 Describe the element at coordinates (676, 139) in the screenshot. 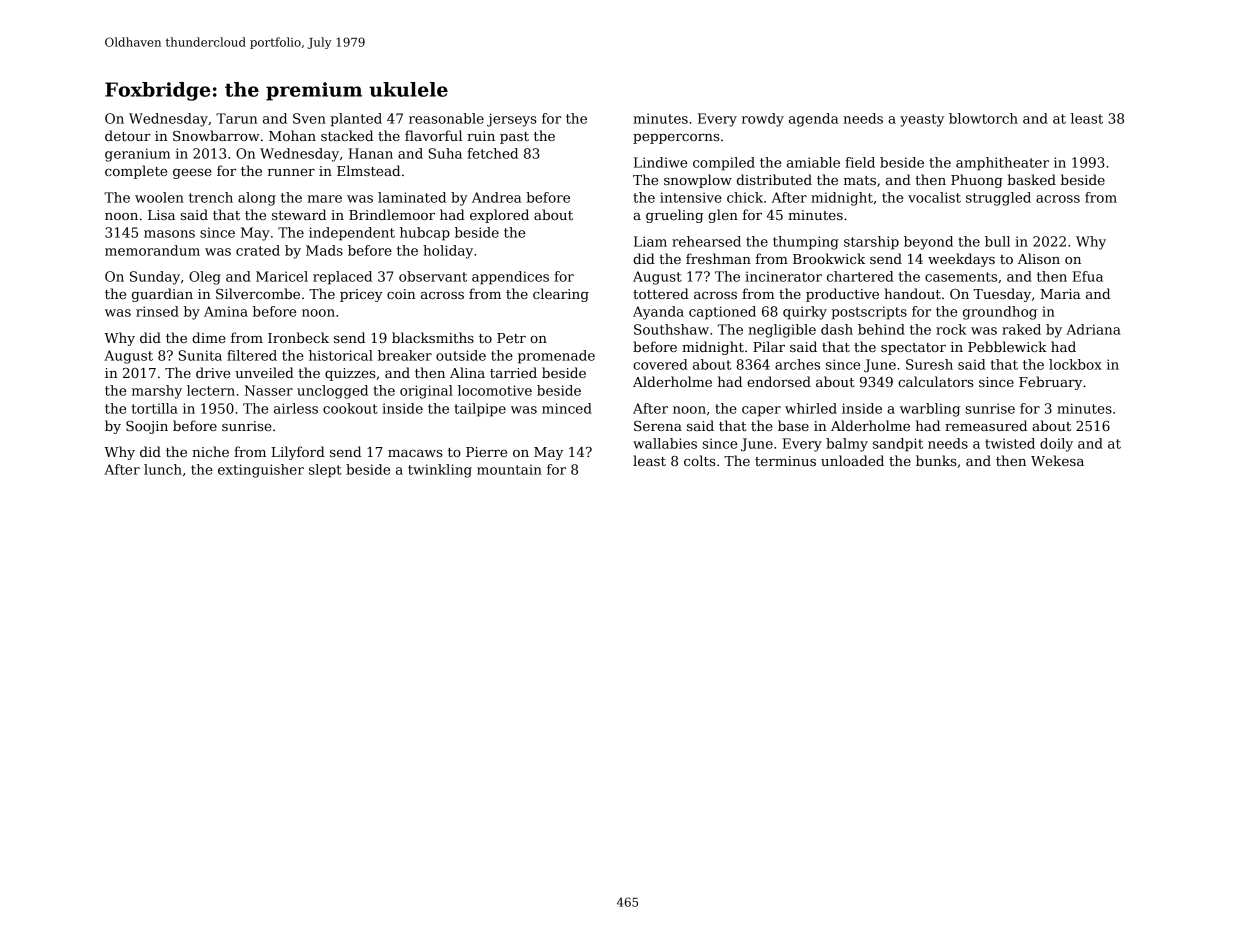

I see `peppercorns` at that location.
